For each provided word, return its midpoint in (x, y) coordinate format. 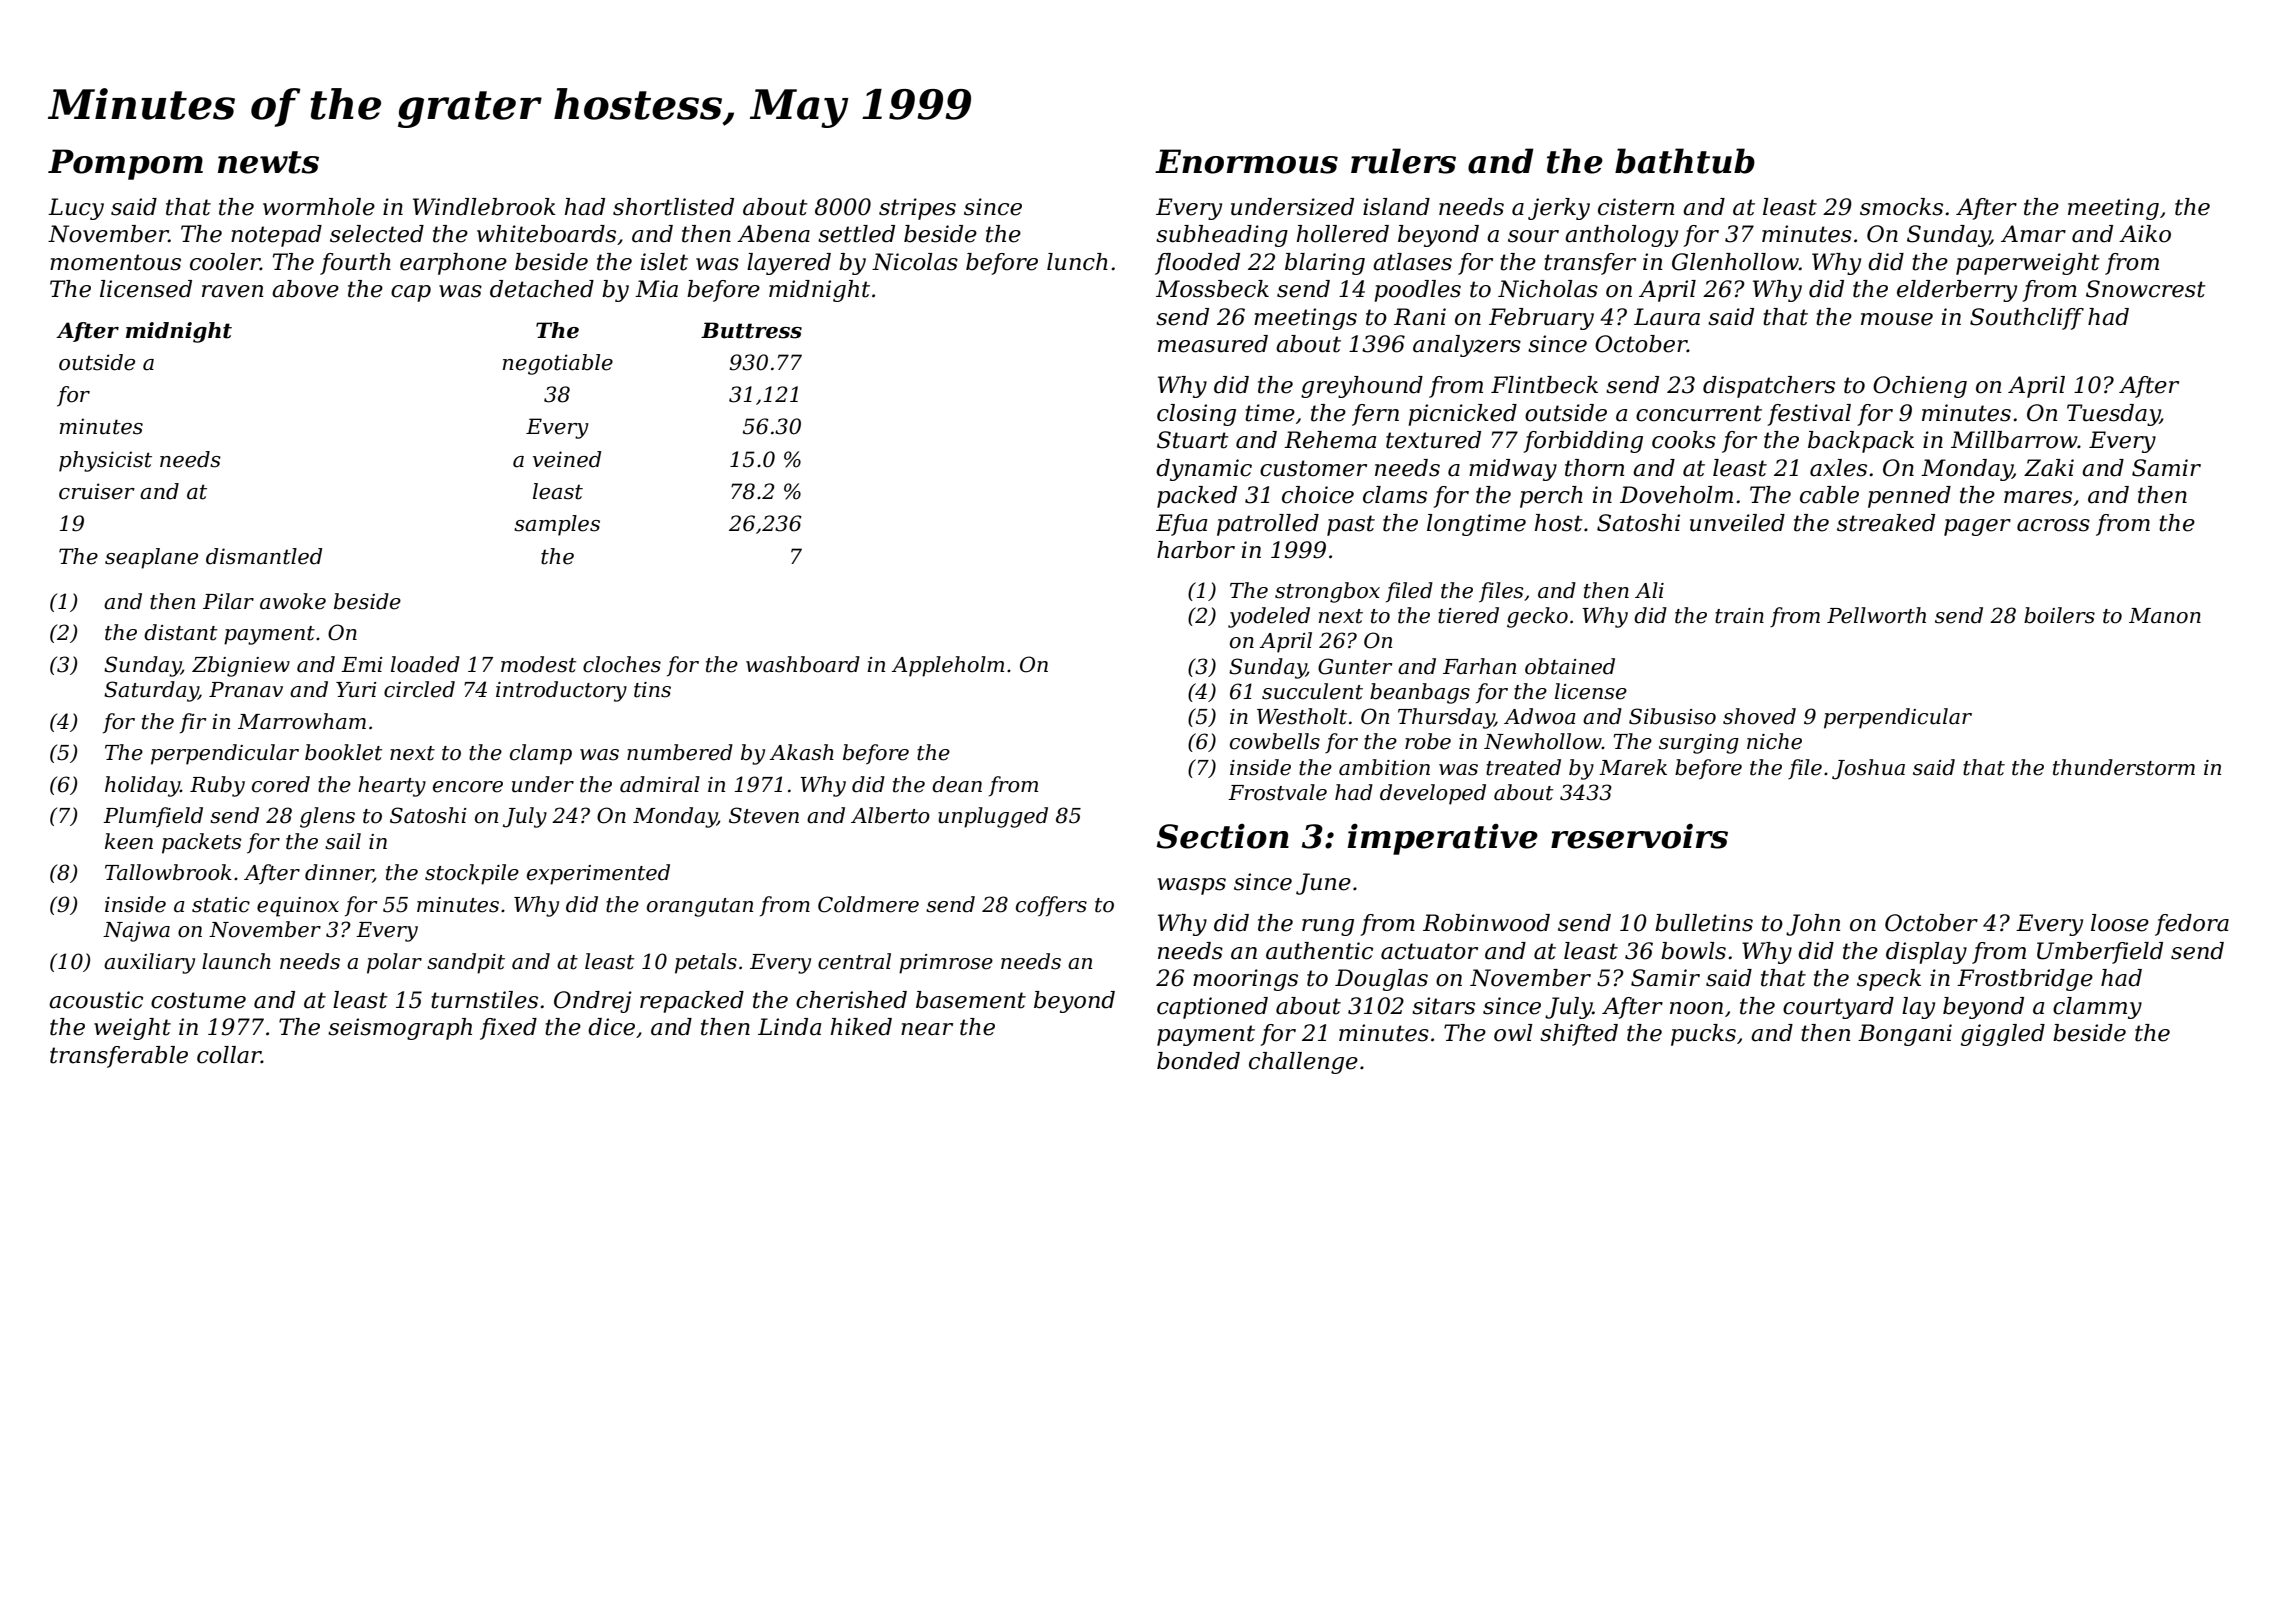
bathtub (1685, 161)
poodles (1418, 291)
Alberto (890, 815)
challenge (1303, 1063)
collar (229, 1055)
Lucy (76, 209)
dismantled (264, 556)
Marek (1633, 767)
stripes (917, 209)
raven (232, 291)
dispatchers (1769, 387)
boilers (2059, 615)
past (1351, 525)
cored (281, 784)
